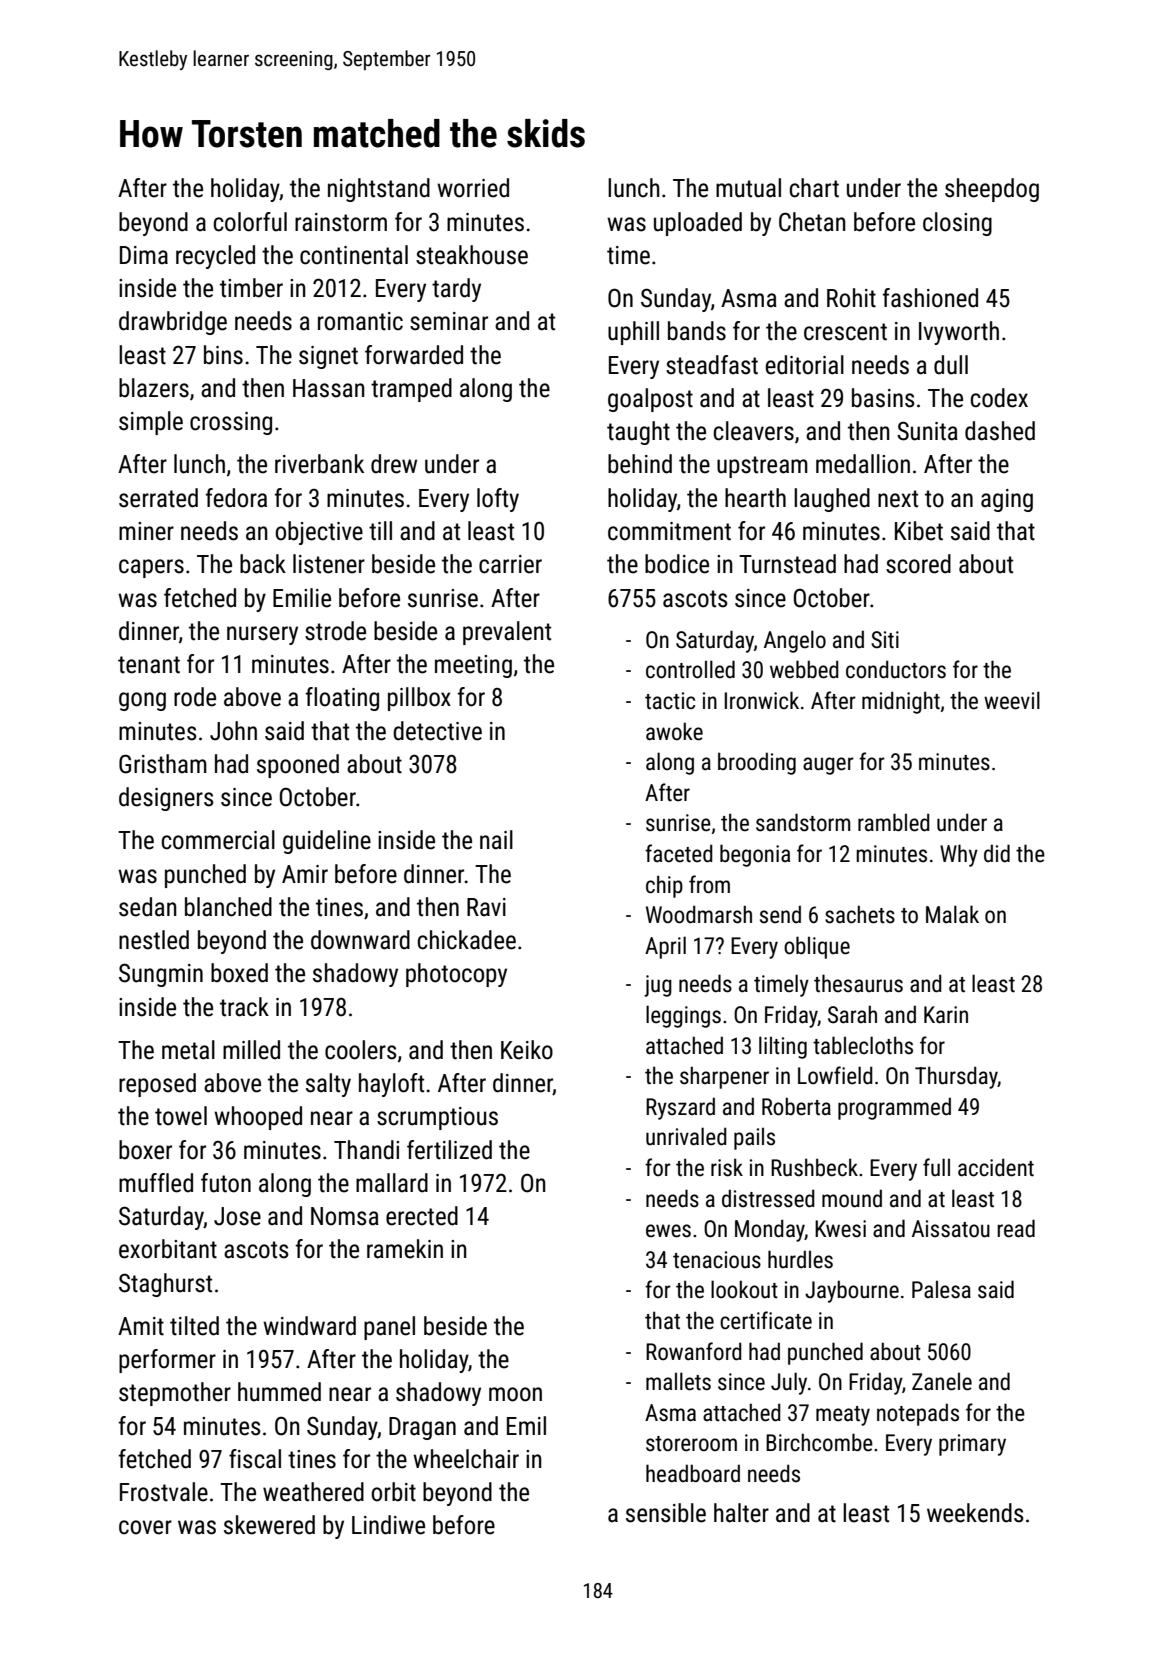 The width and height of the document is (1165, 1654). I want to click on reposed, so click(157, 1085).
